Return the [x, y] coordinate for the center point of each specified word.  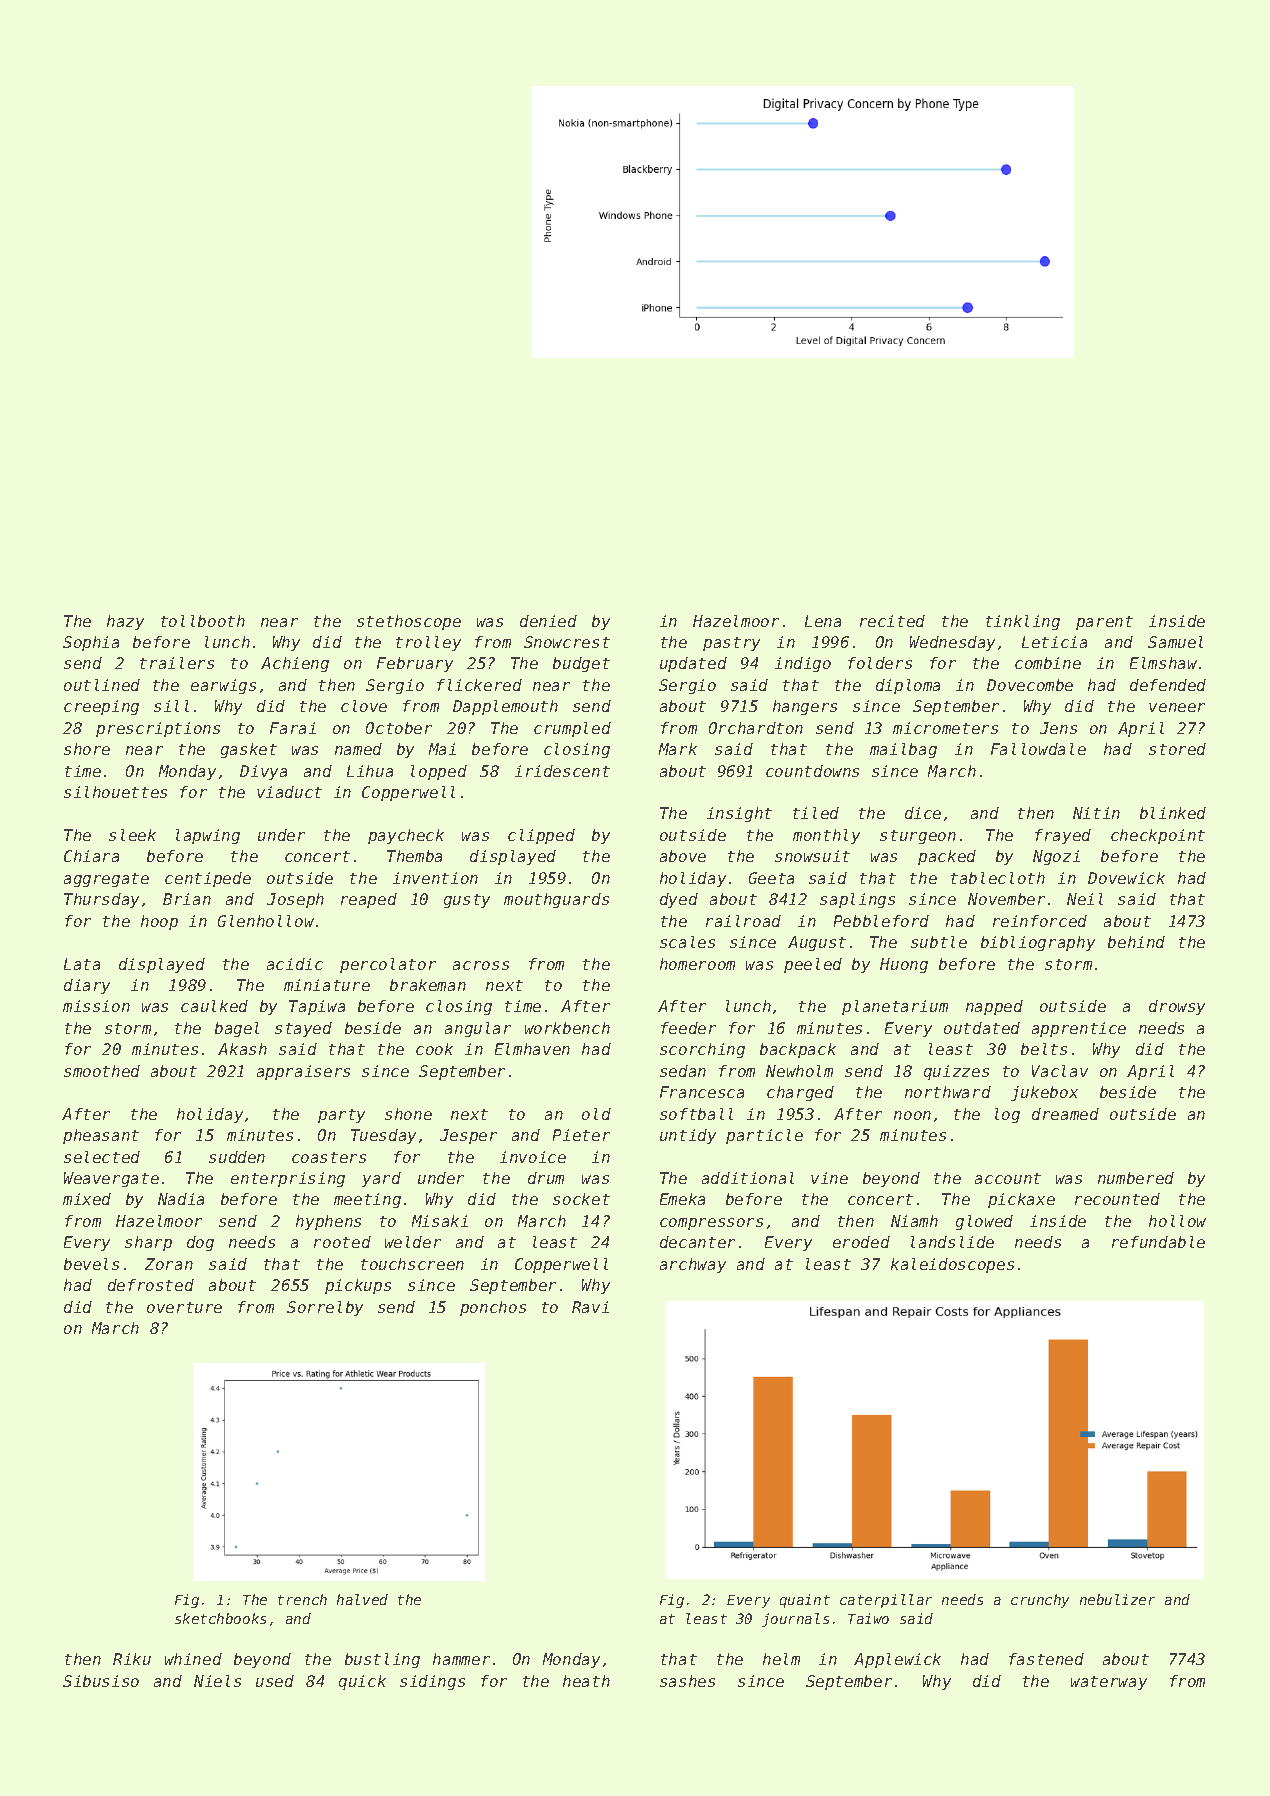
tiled [816, 813]
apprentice [1079, 1029]
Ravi [590, 1307]
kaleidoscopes [952, 1265]
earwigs [223, 686]
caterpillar [886, 1601]
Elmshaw [1163, 663]
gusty [467, 901]
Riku [132, 1659]
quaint [805, 1601]
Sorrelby [325, 1308]
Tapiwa [317, 1007]
